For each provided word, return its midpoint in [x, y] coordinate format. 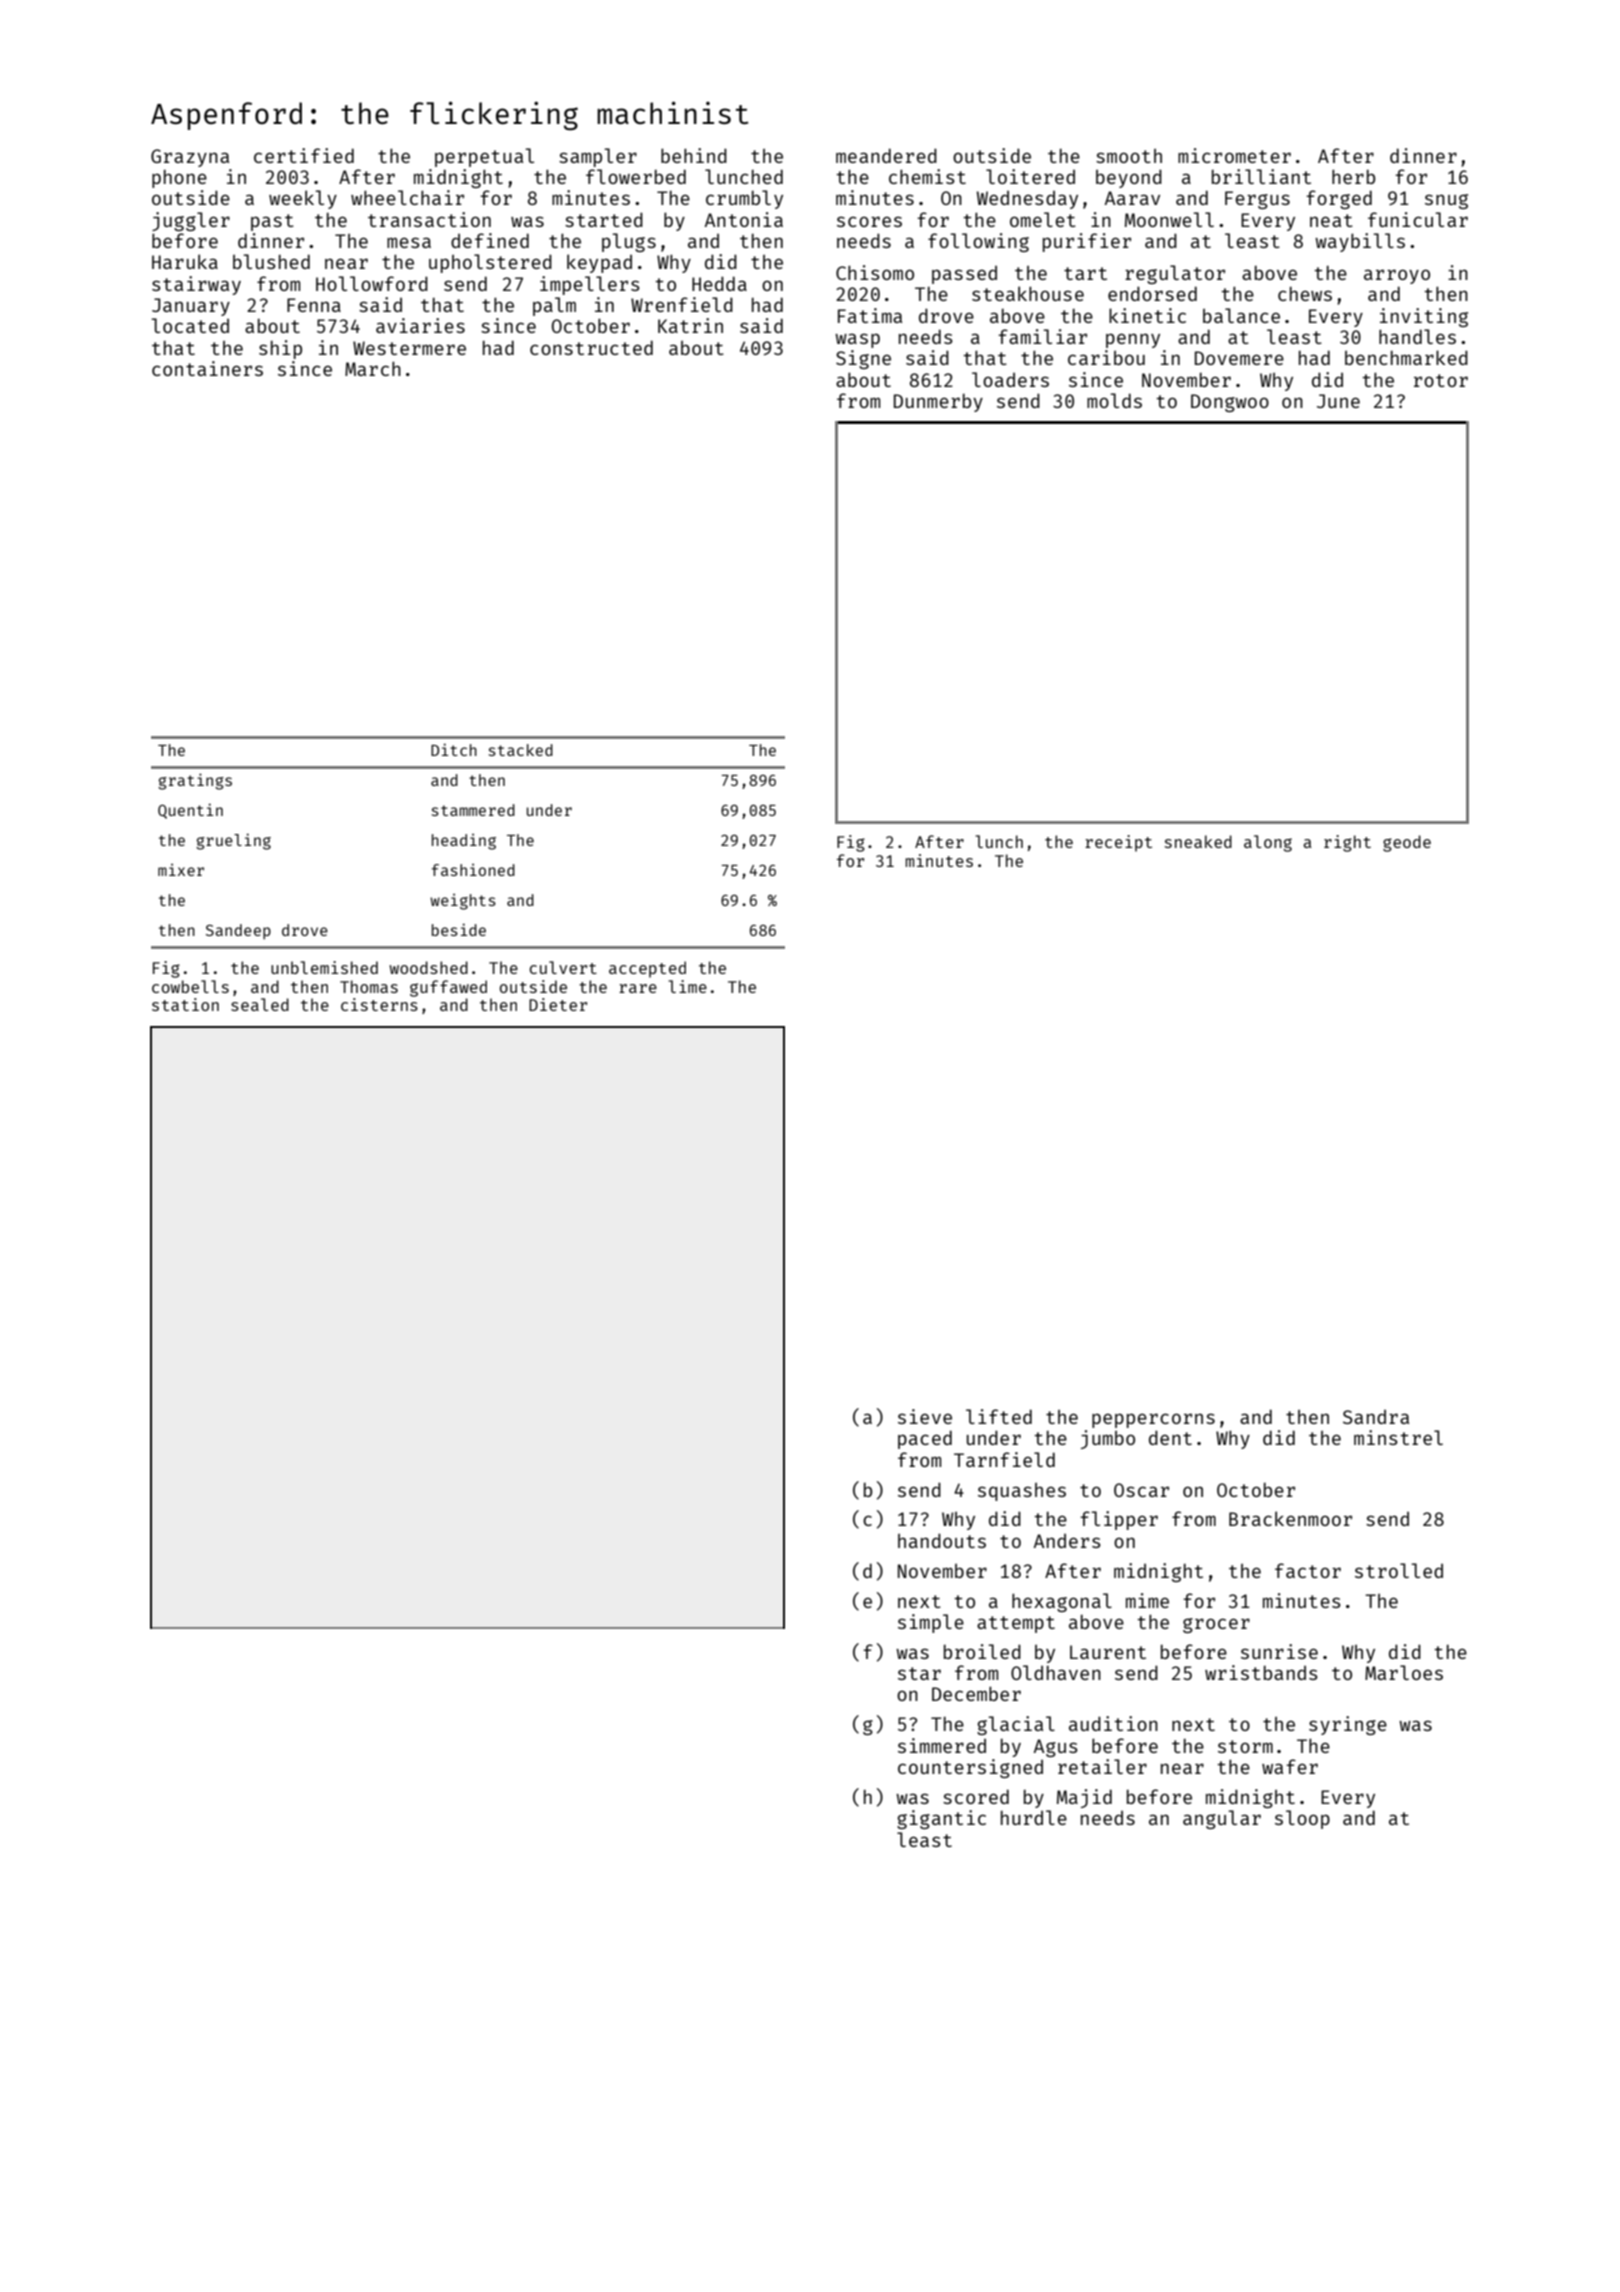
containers [207, 368]
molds [1114, 400]
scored [976, 1796]
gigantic [941, 1819]
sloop [1302, 1819]
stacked [521, 750]
